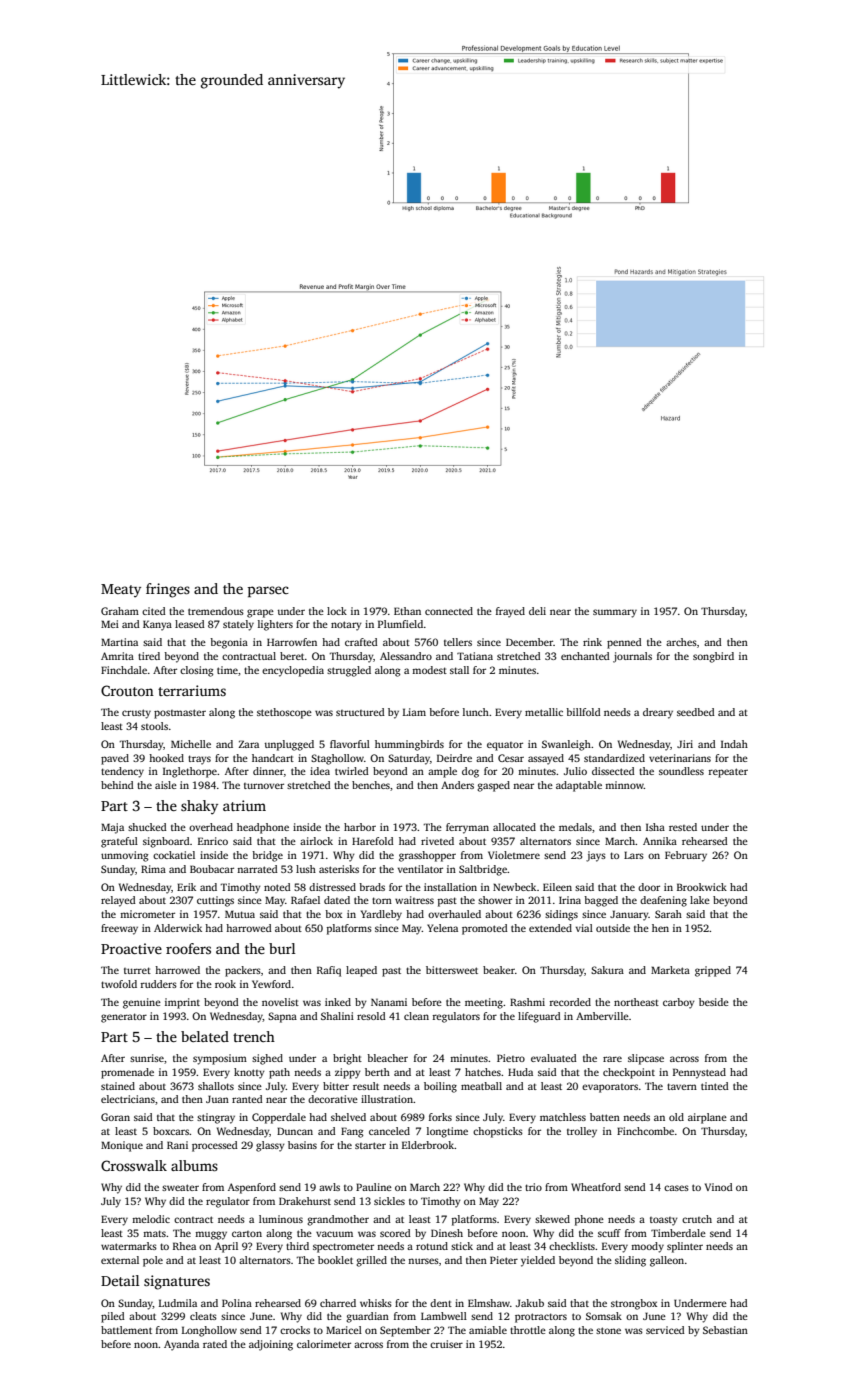 Image resolution: width=849 pixels, height=1400 pixels. What do you see at coordinates (268, 592) in the image?
I see `parsec` at bounding box center [268, 592].
